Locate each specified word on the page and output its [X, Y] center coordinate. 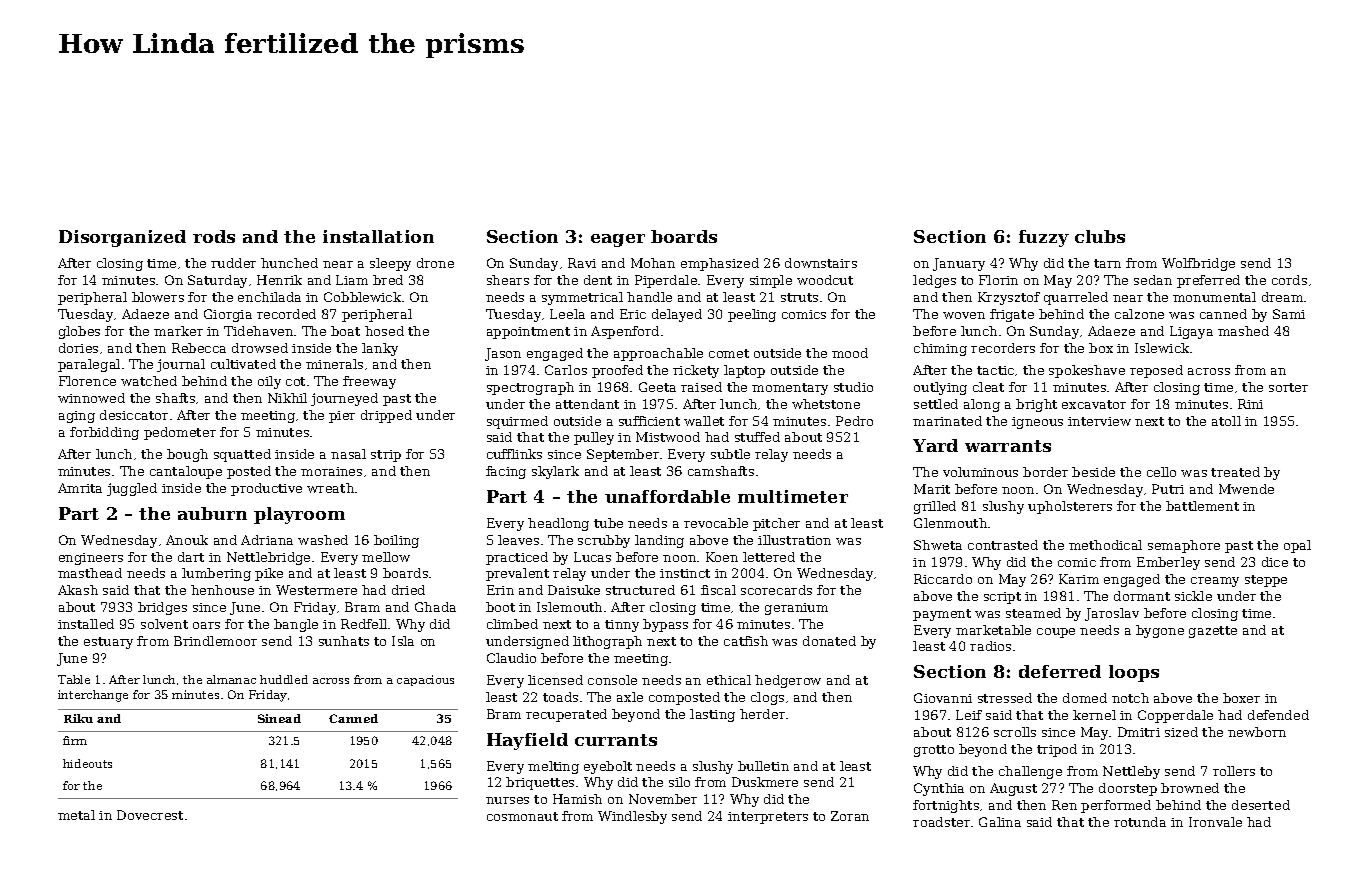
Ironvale [1215, 822]
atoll [1226, 421]
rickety [696, 371]
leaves [518, 540]
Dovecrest [150, 815]
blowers [158, 297]
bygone [1160, 631]
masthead [90, 573]
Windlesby [632, 817]
